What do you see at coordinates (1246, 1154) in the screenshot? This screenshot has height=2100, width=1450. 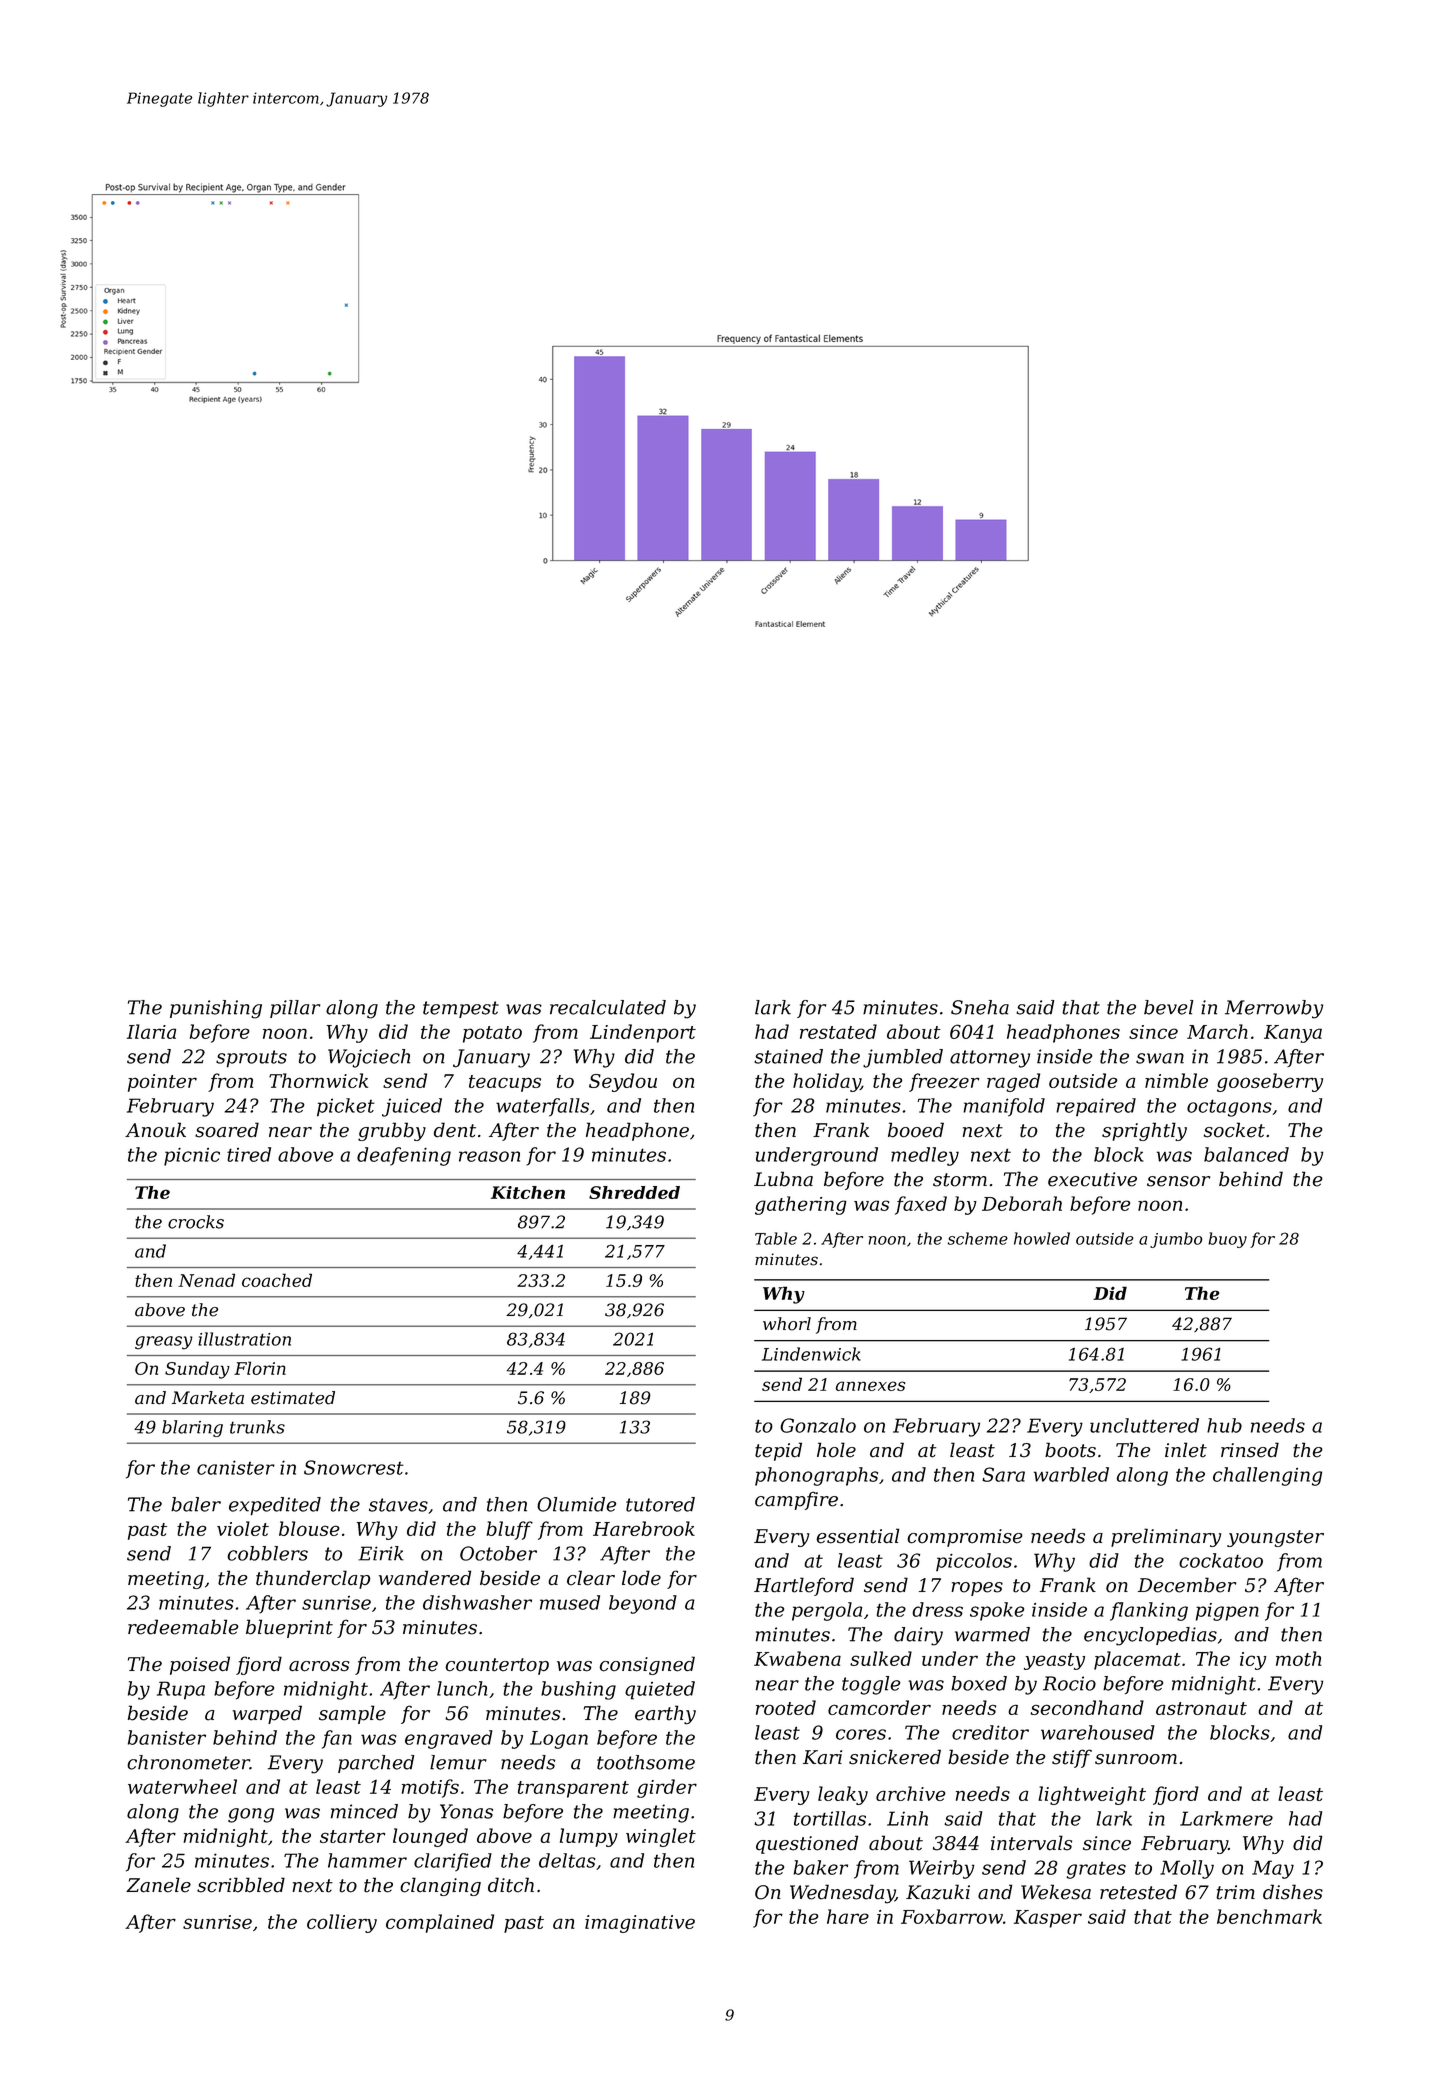 I see `balanced` at bounding box center [1246, 1154].
